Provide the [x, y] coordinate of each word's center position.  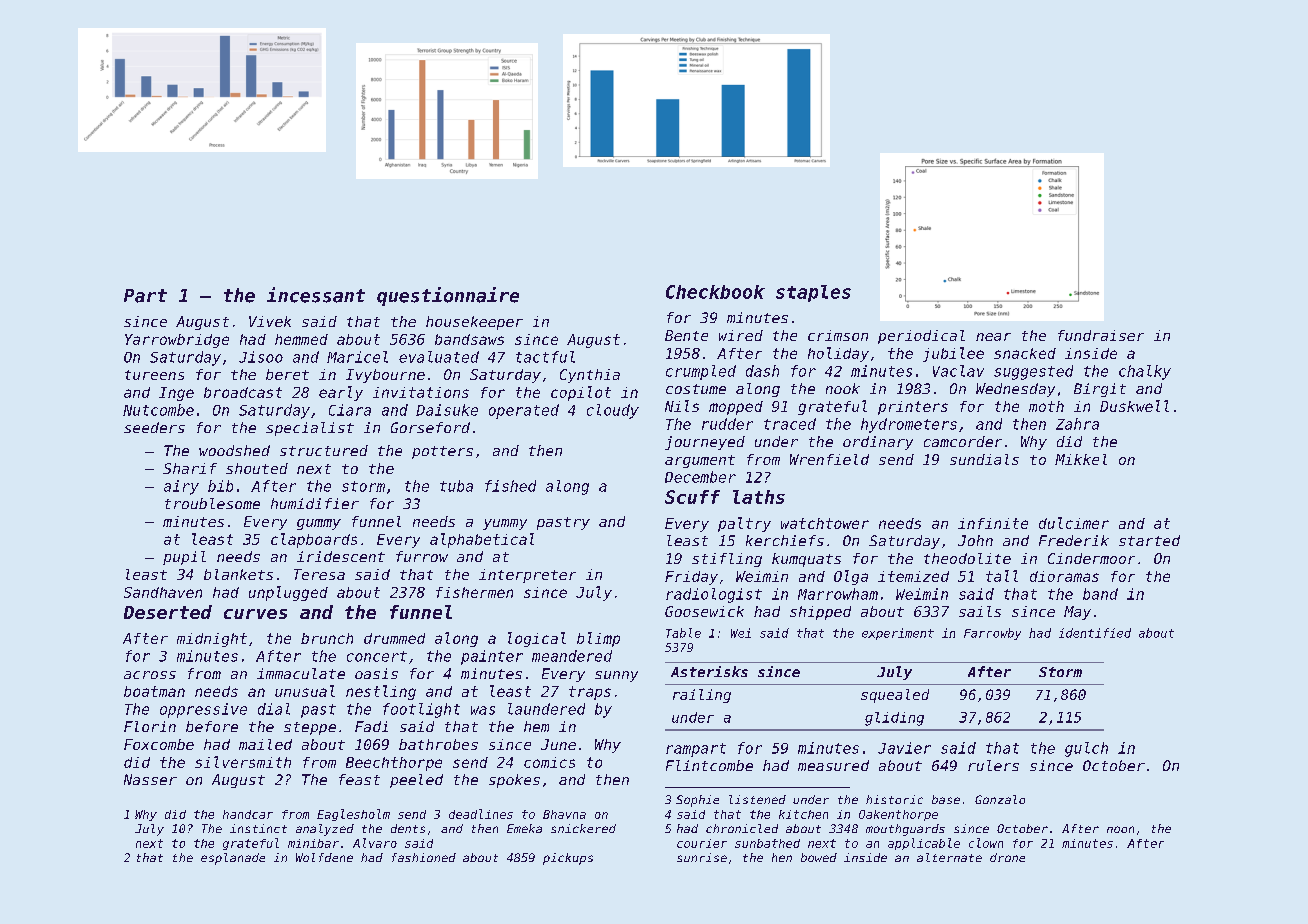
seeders [154, 427]
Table [683, 633]
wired [741, 335]
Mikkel [1081, 459]
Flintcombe [709, 765]
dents [408, 828]
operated [524, 411]
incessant [316, 295]
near [993, 337]
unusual [305, 691]
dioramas [1064, 576]
